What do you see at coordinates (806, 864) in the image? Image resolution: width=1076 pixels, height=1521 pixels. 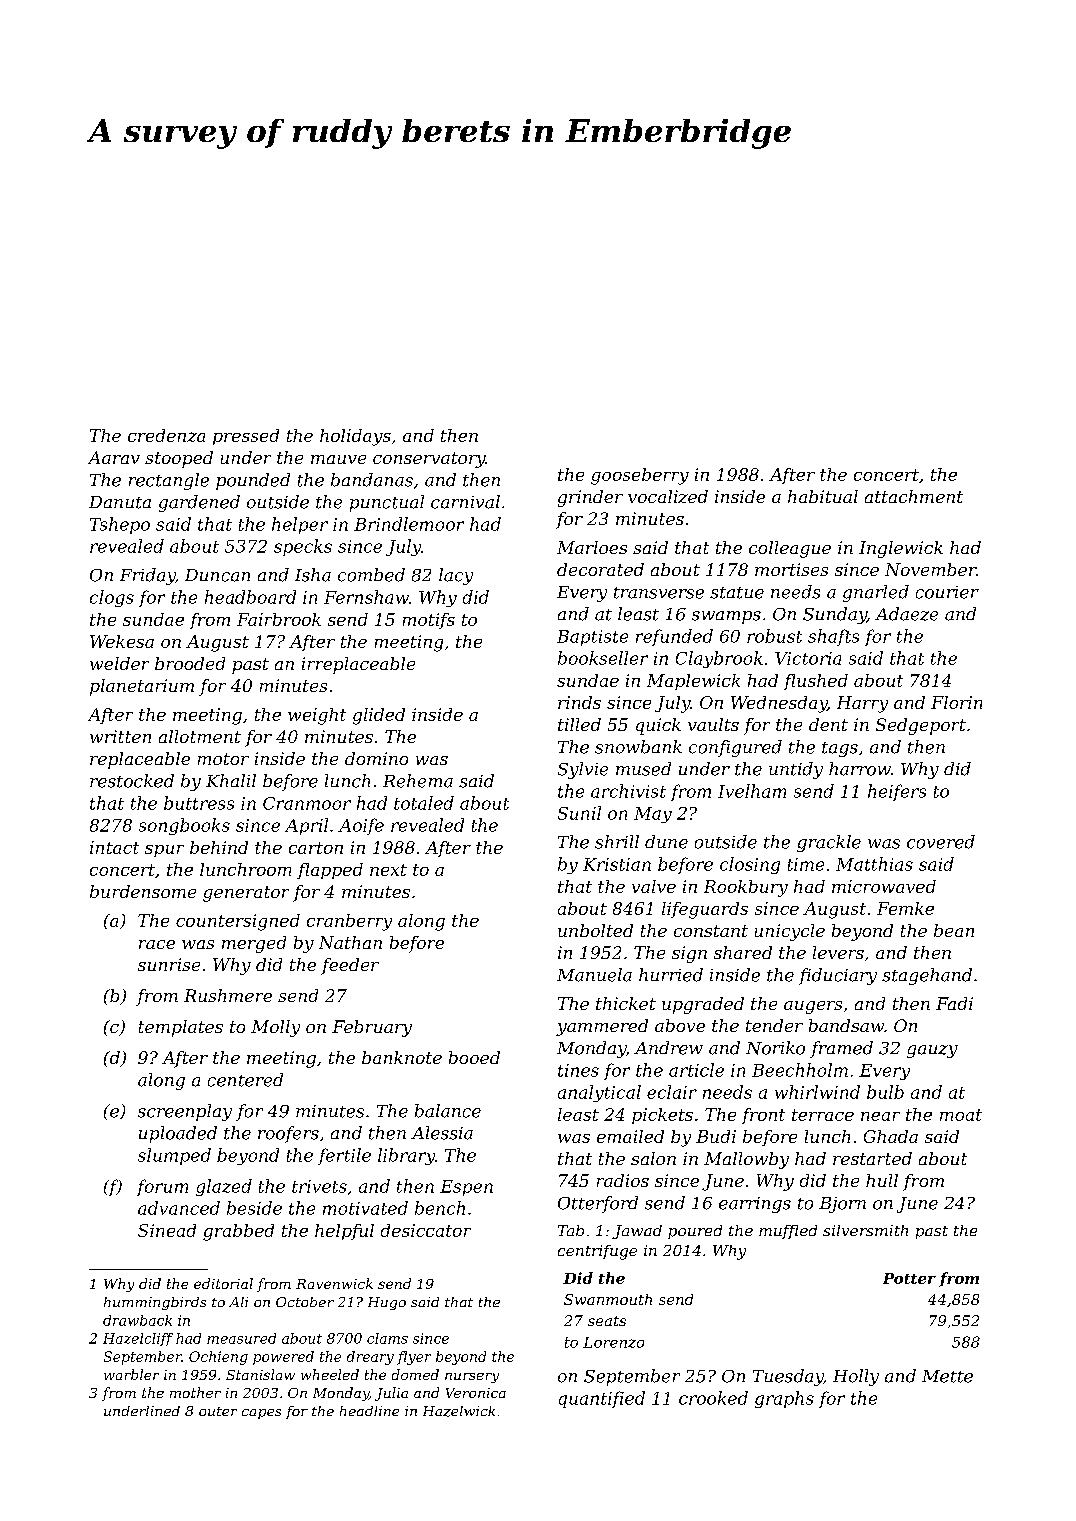 I see `time` at bounding box center [806, 864].
